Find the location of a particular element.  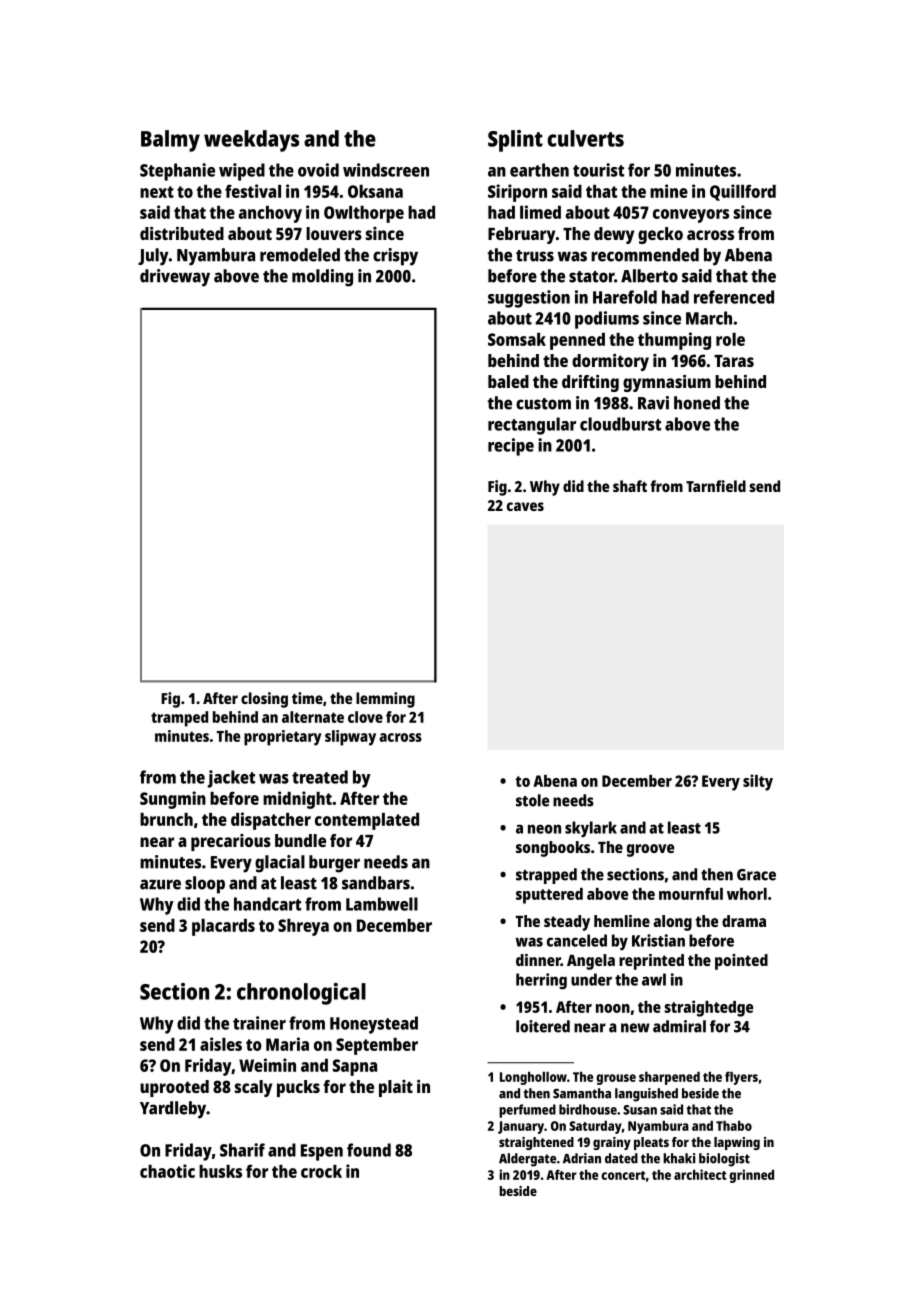

Yardleby is located at coordinates (173, 1110).
